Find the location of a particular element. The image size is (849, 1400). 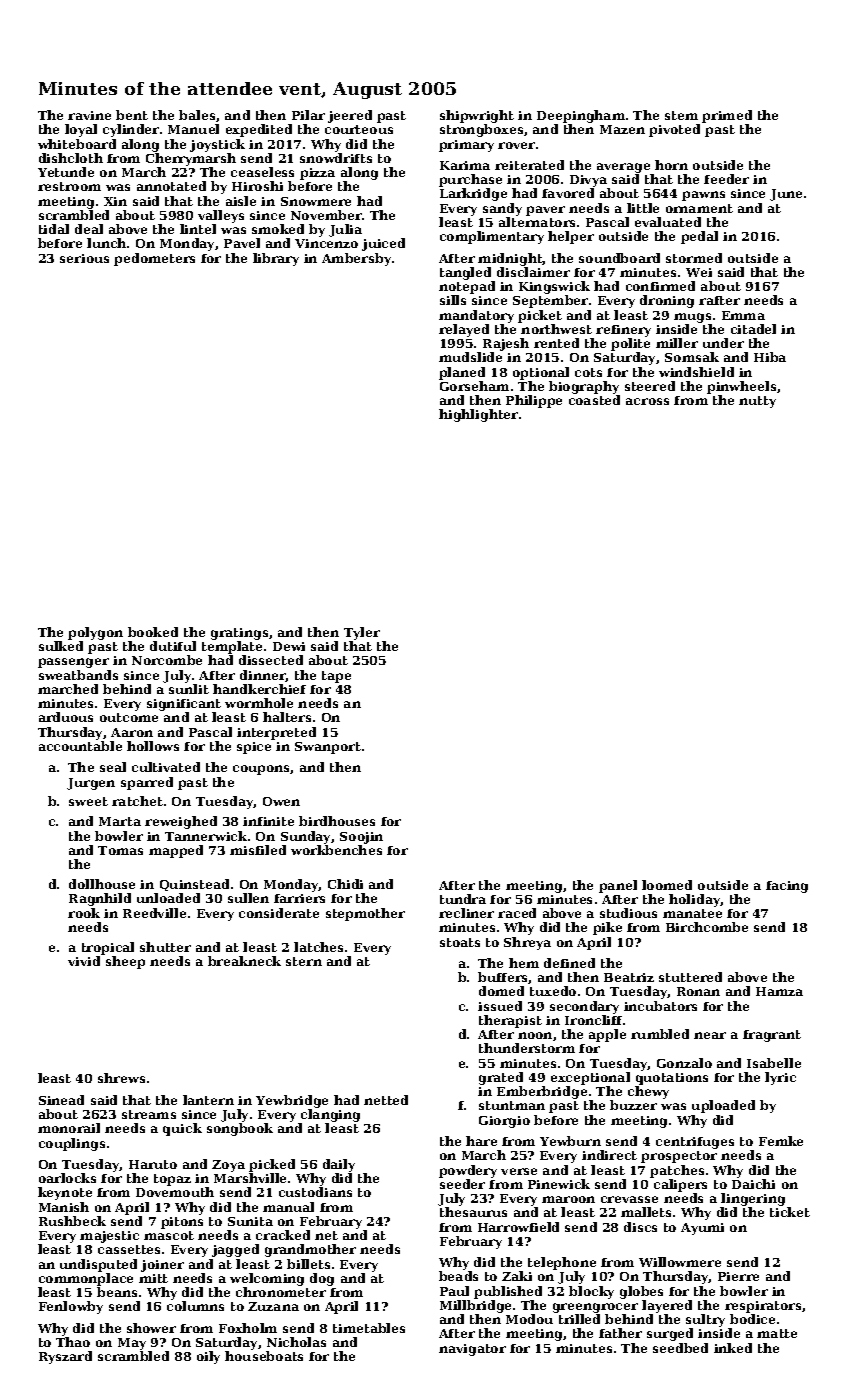

Modou is located at coordinates (529, 1319).
